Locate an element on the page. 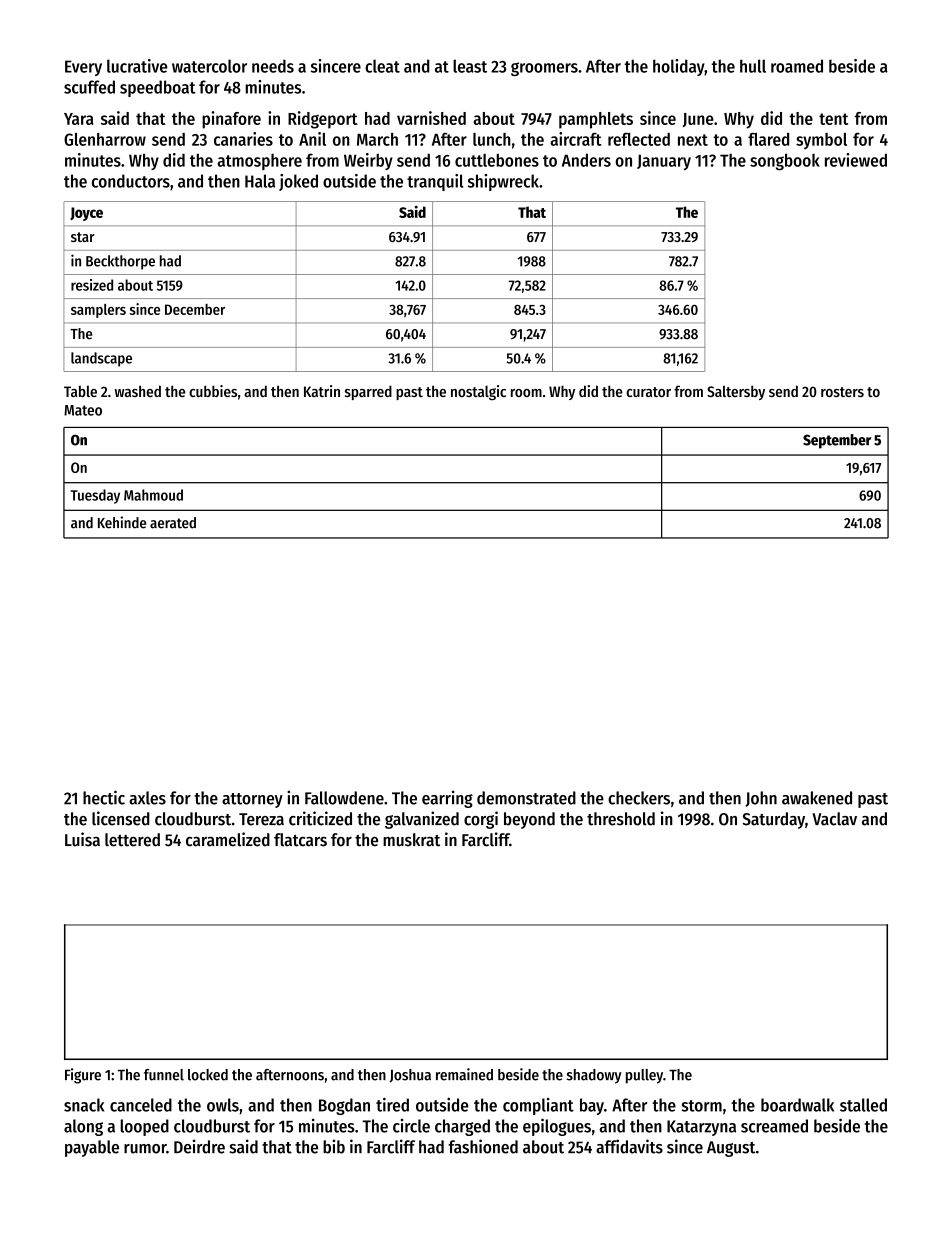 This document has width=952, height=1233. locked is located at coordinates (208, 1075).
